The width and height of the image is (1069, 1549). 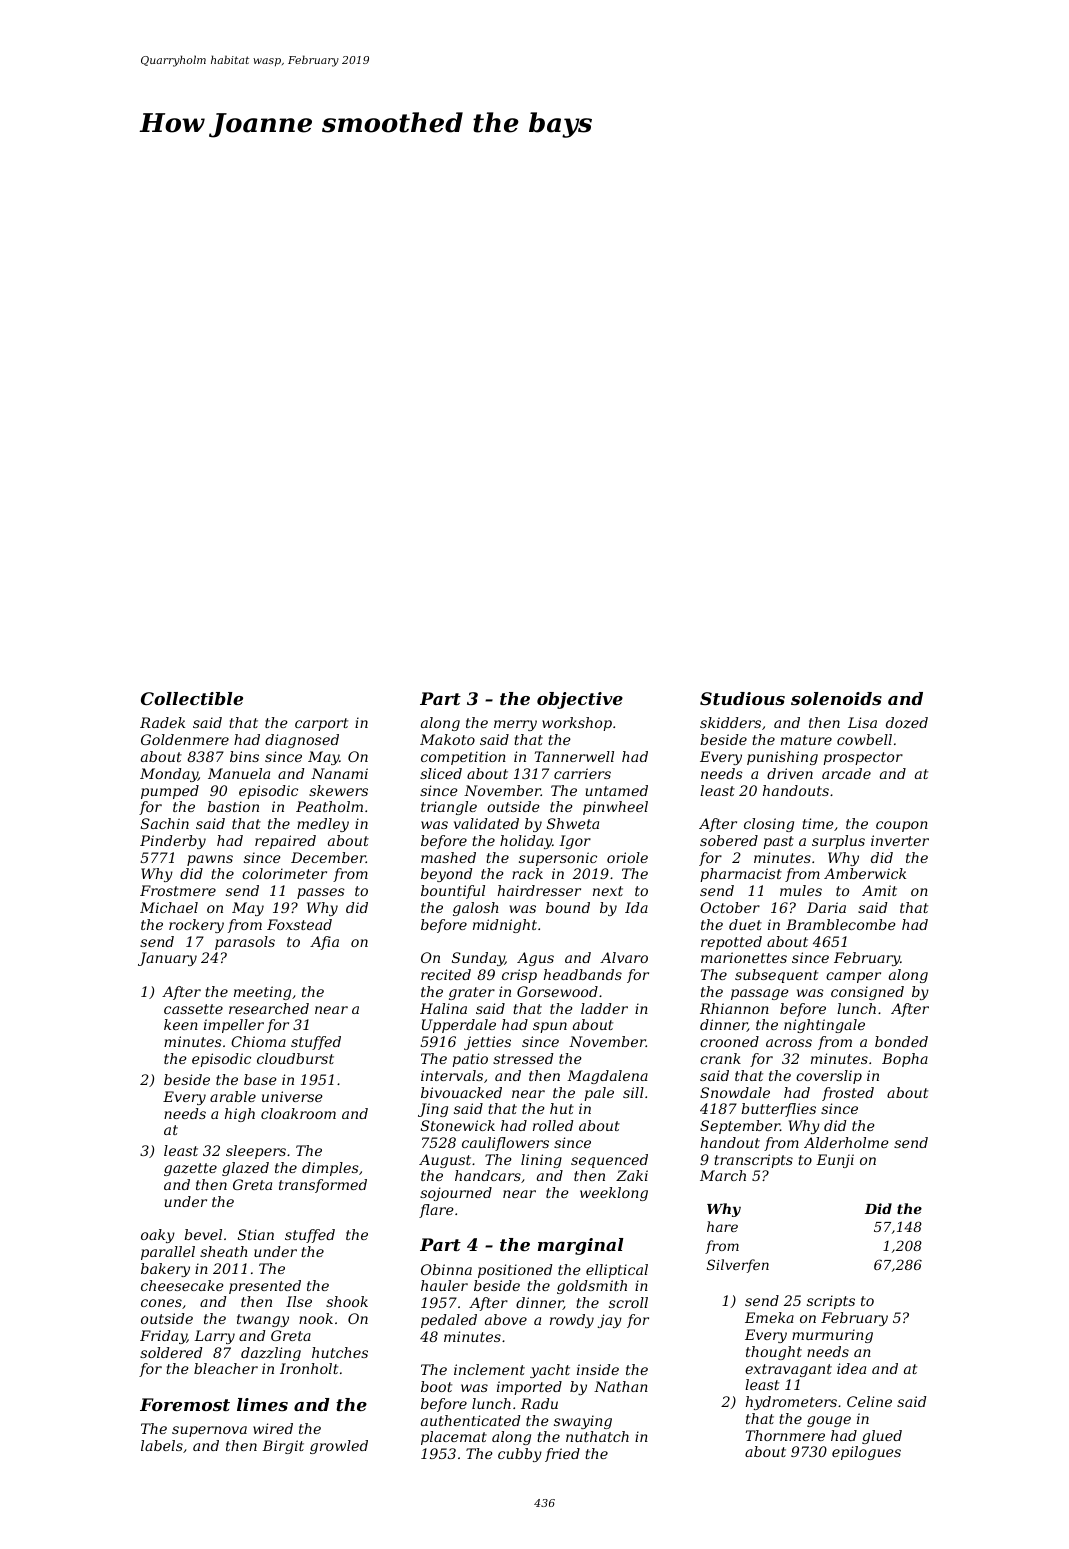 What do you see at coordinates (240, 1115) in the image?
I see `high` at bounding box center [240, 1115].
